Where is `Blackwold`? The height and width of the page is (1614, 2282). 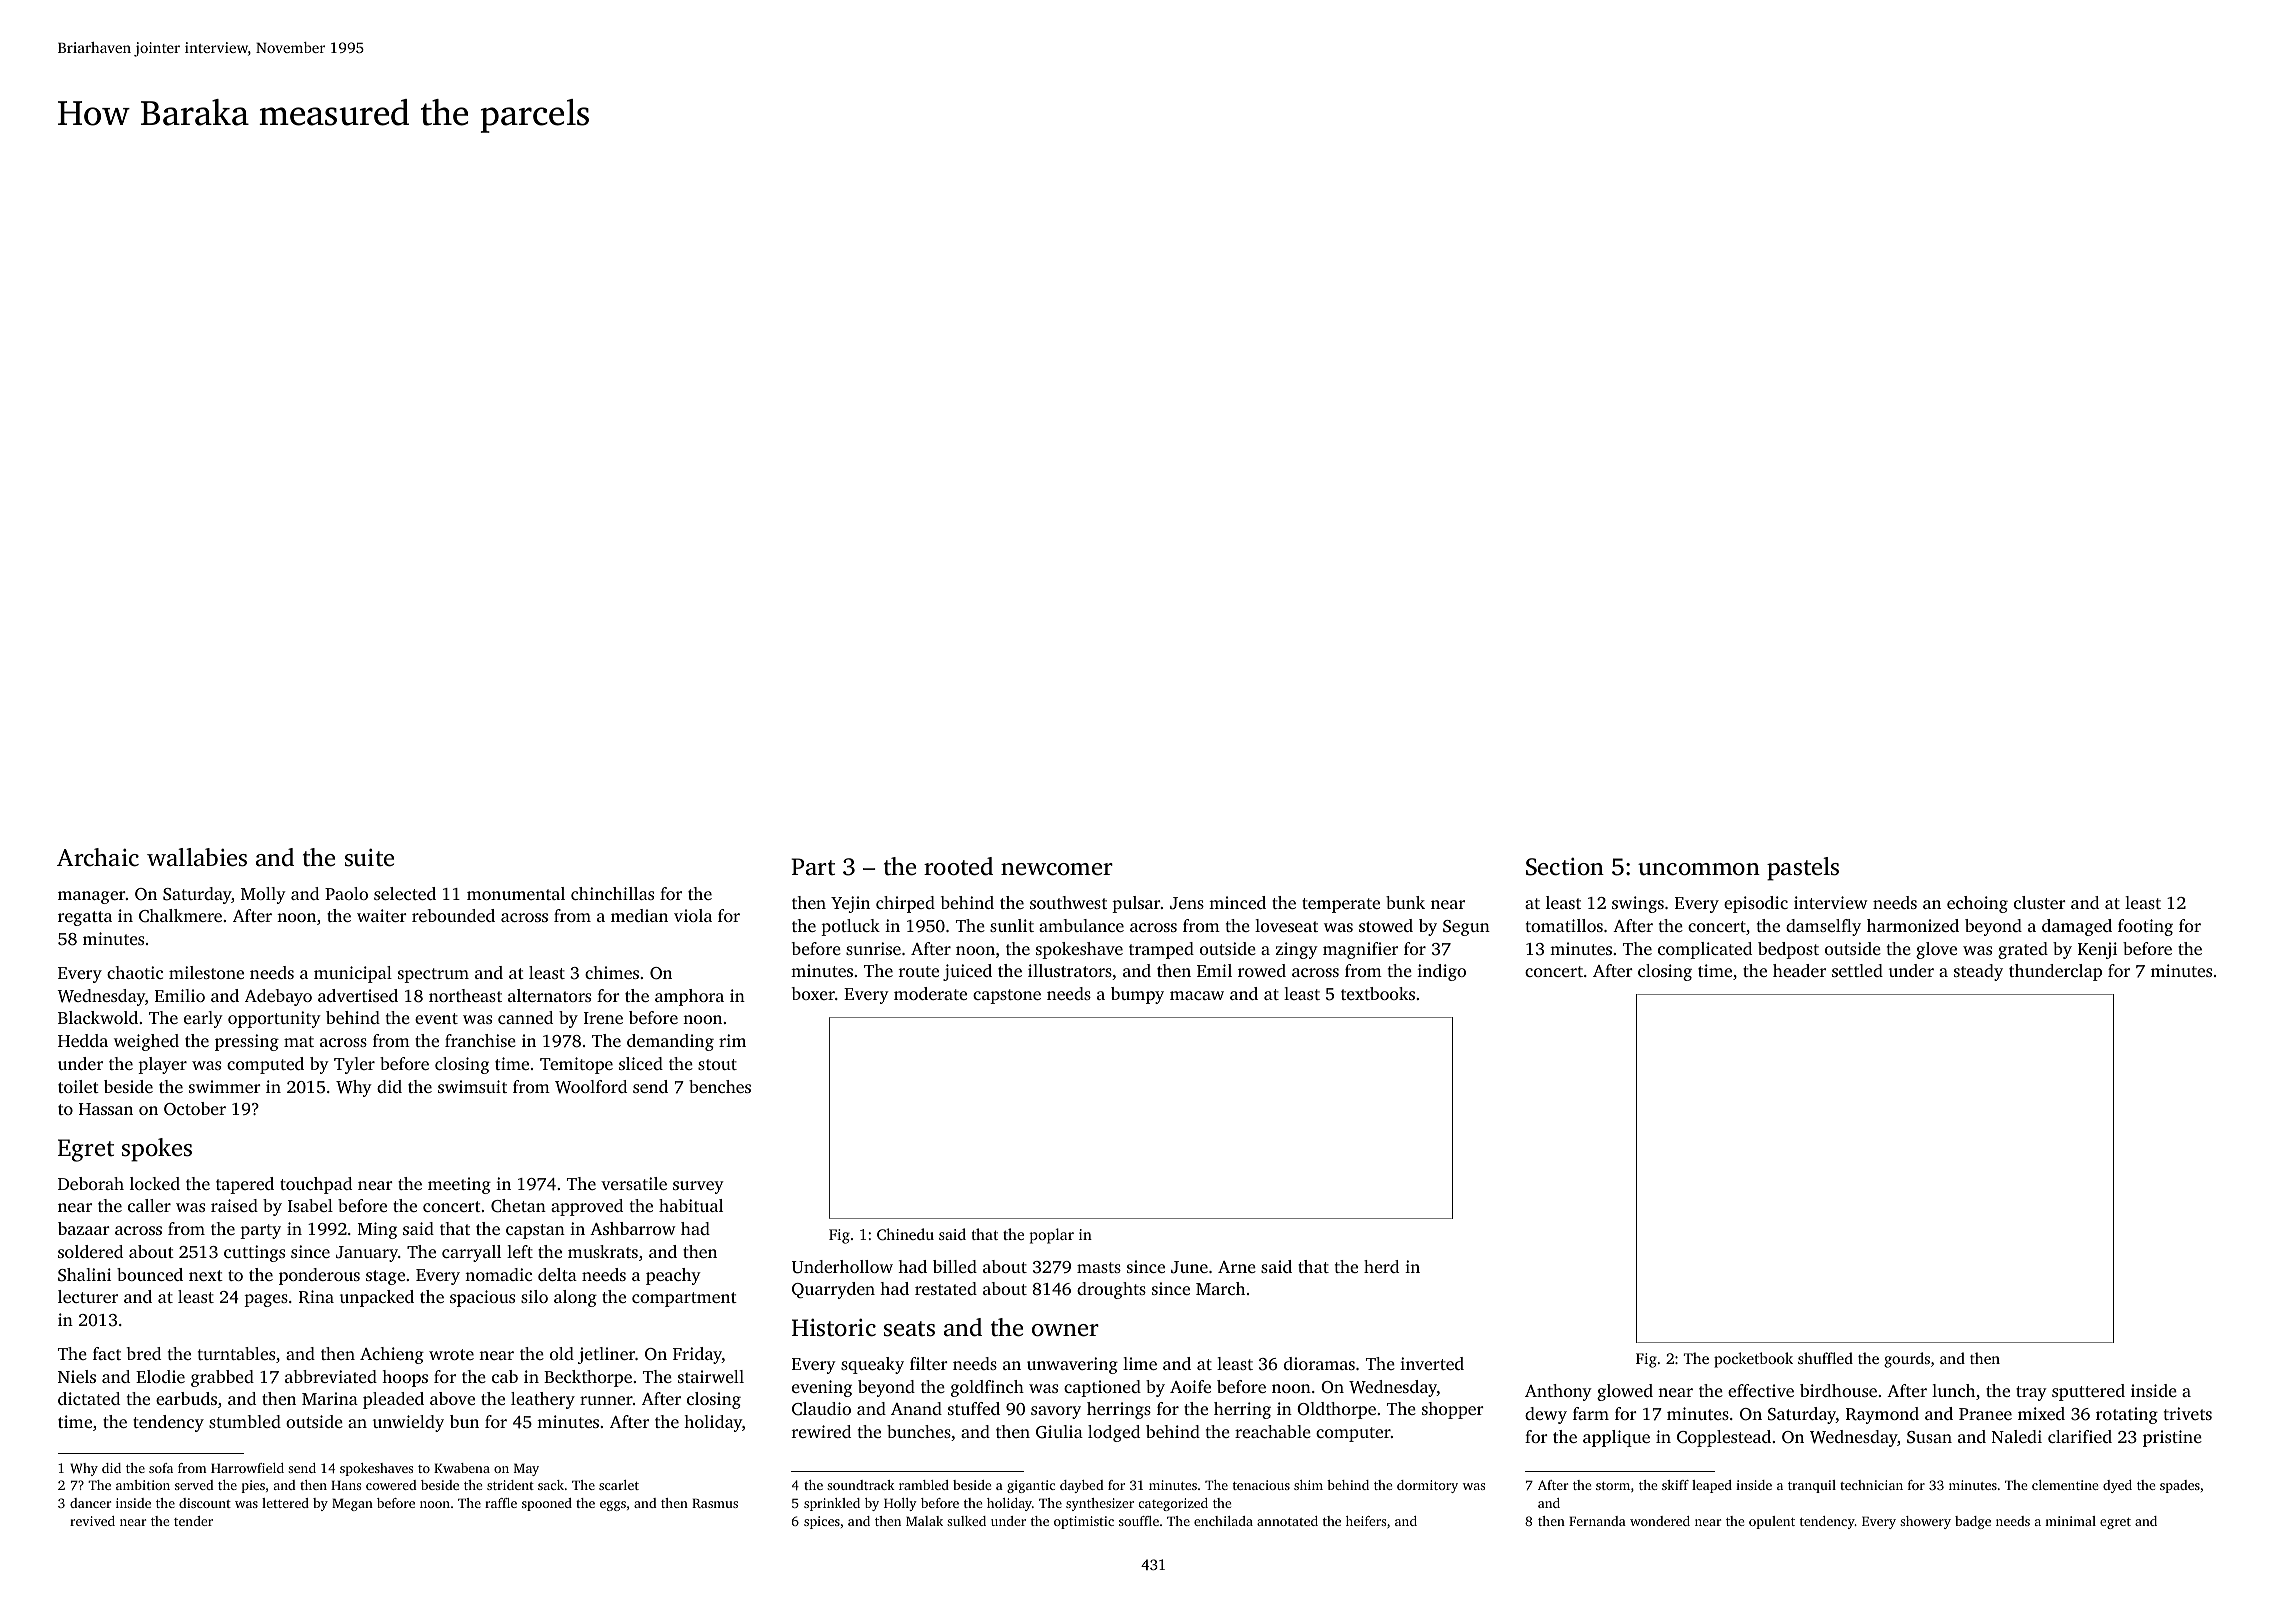 Blackwold is located at coordinates (98, 1017).
